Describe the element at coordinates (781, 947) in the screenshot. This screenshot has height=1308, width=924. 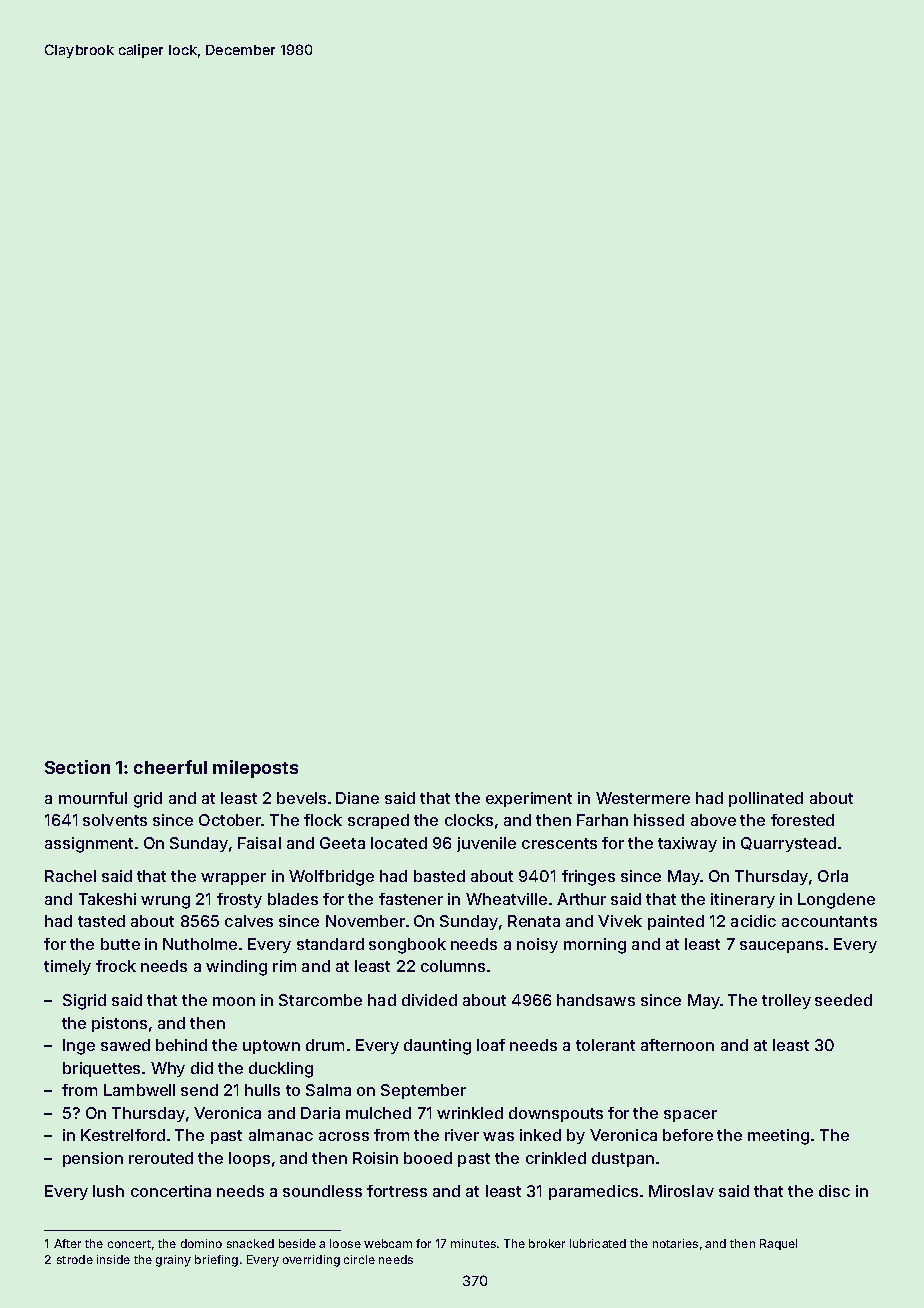
I see `saucepans` at that location.
